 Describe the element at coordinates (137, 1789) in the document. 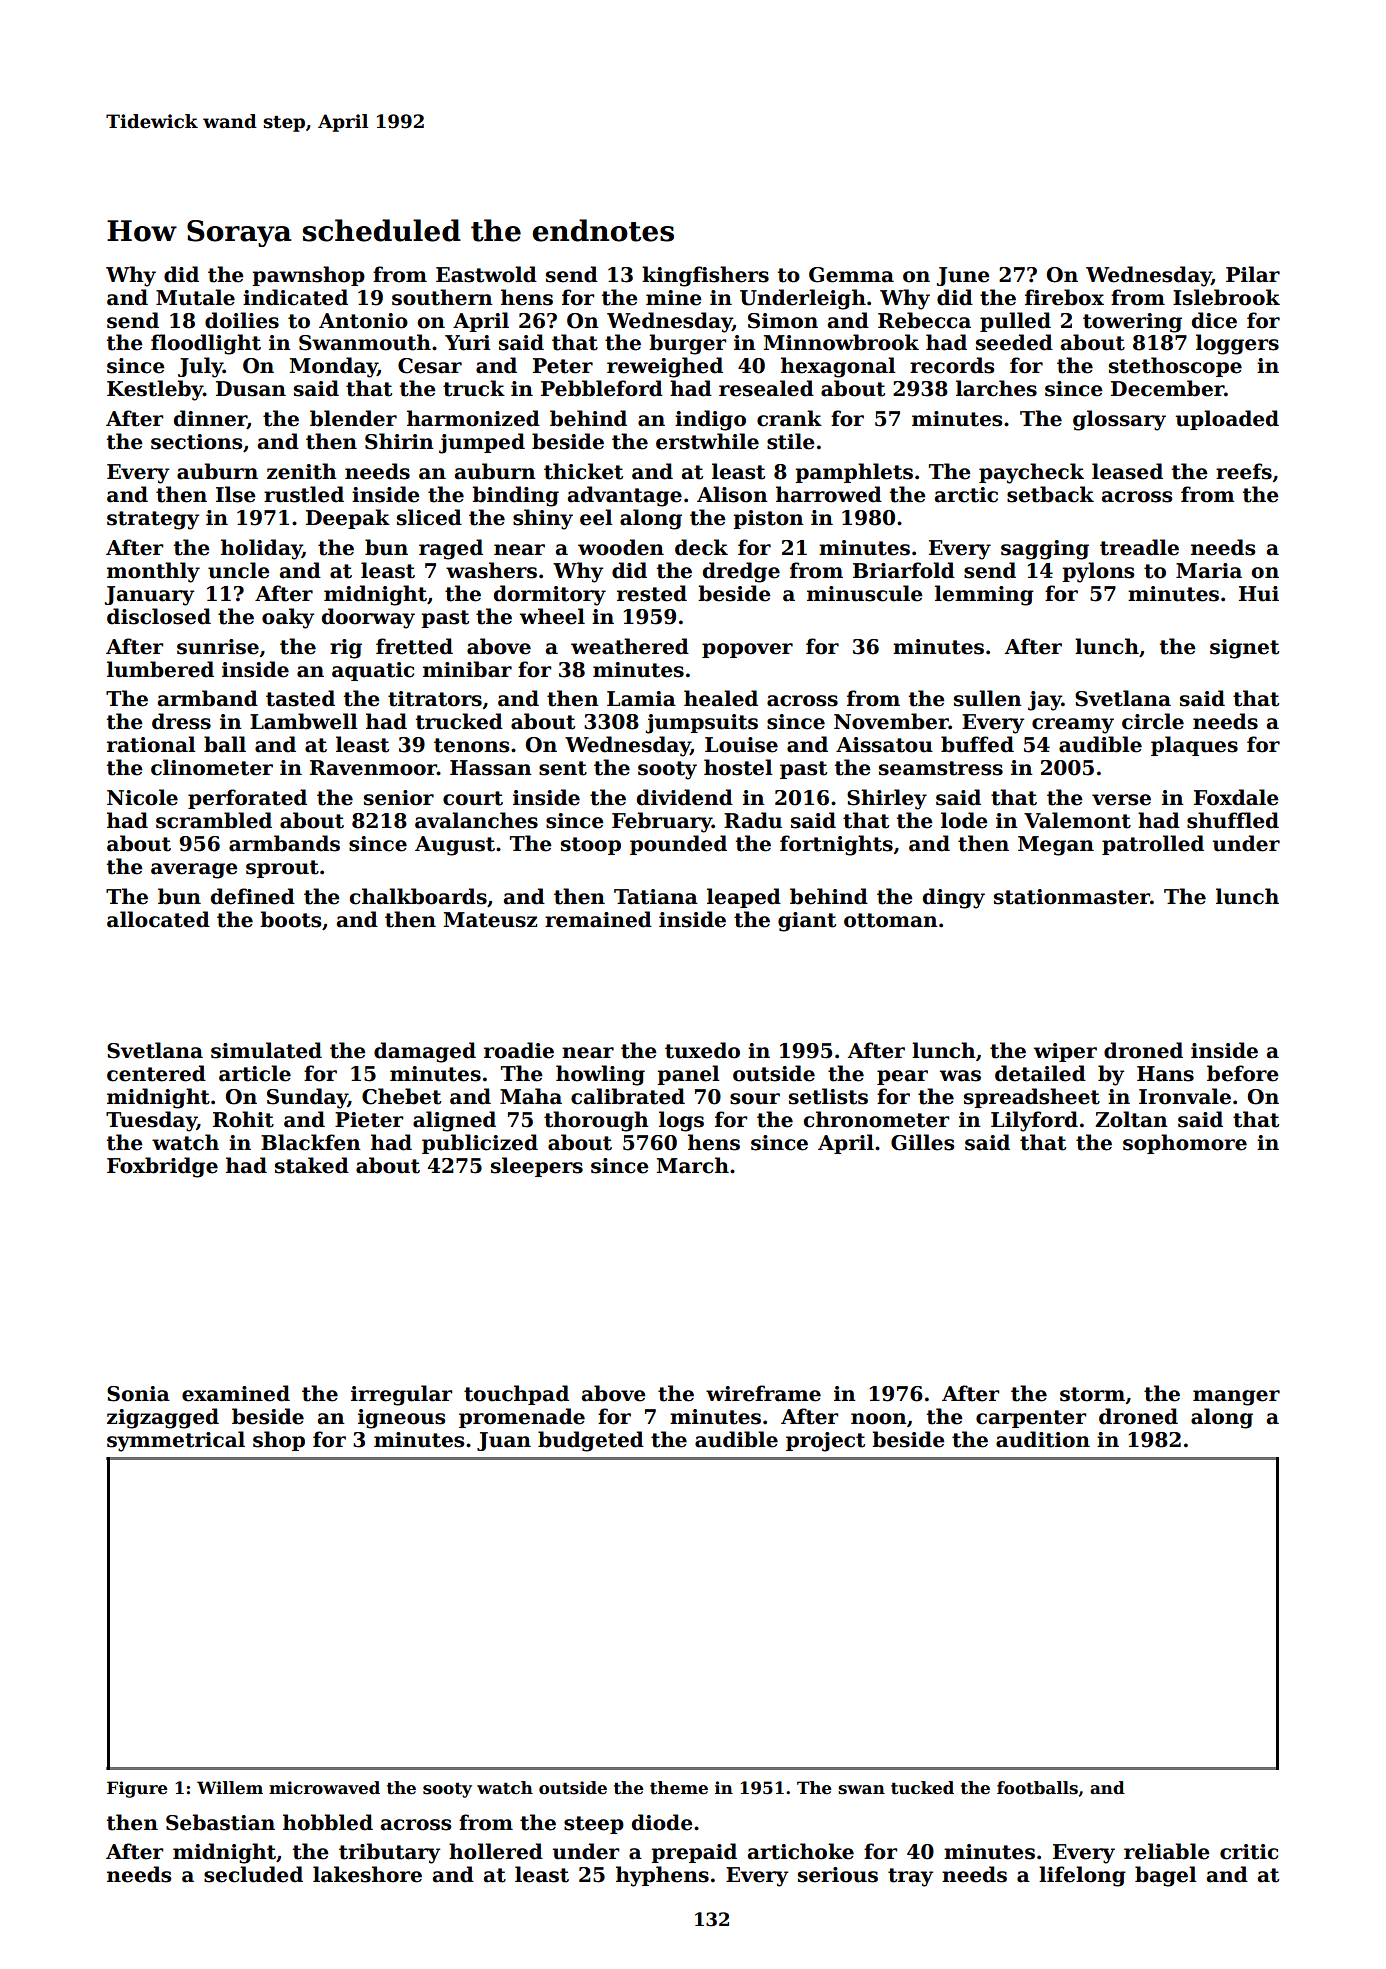

I see `Figure` at that location.
